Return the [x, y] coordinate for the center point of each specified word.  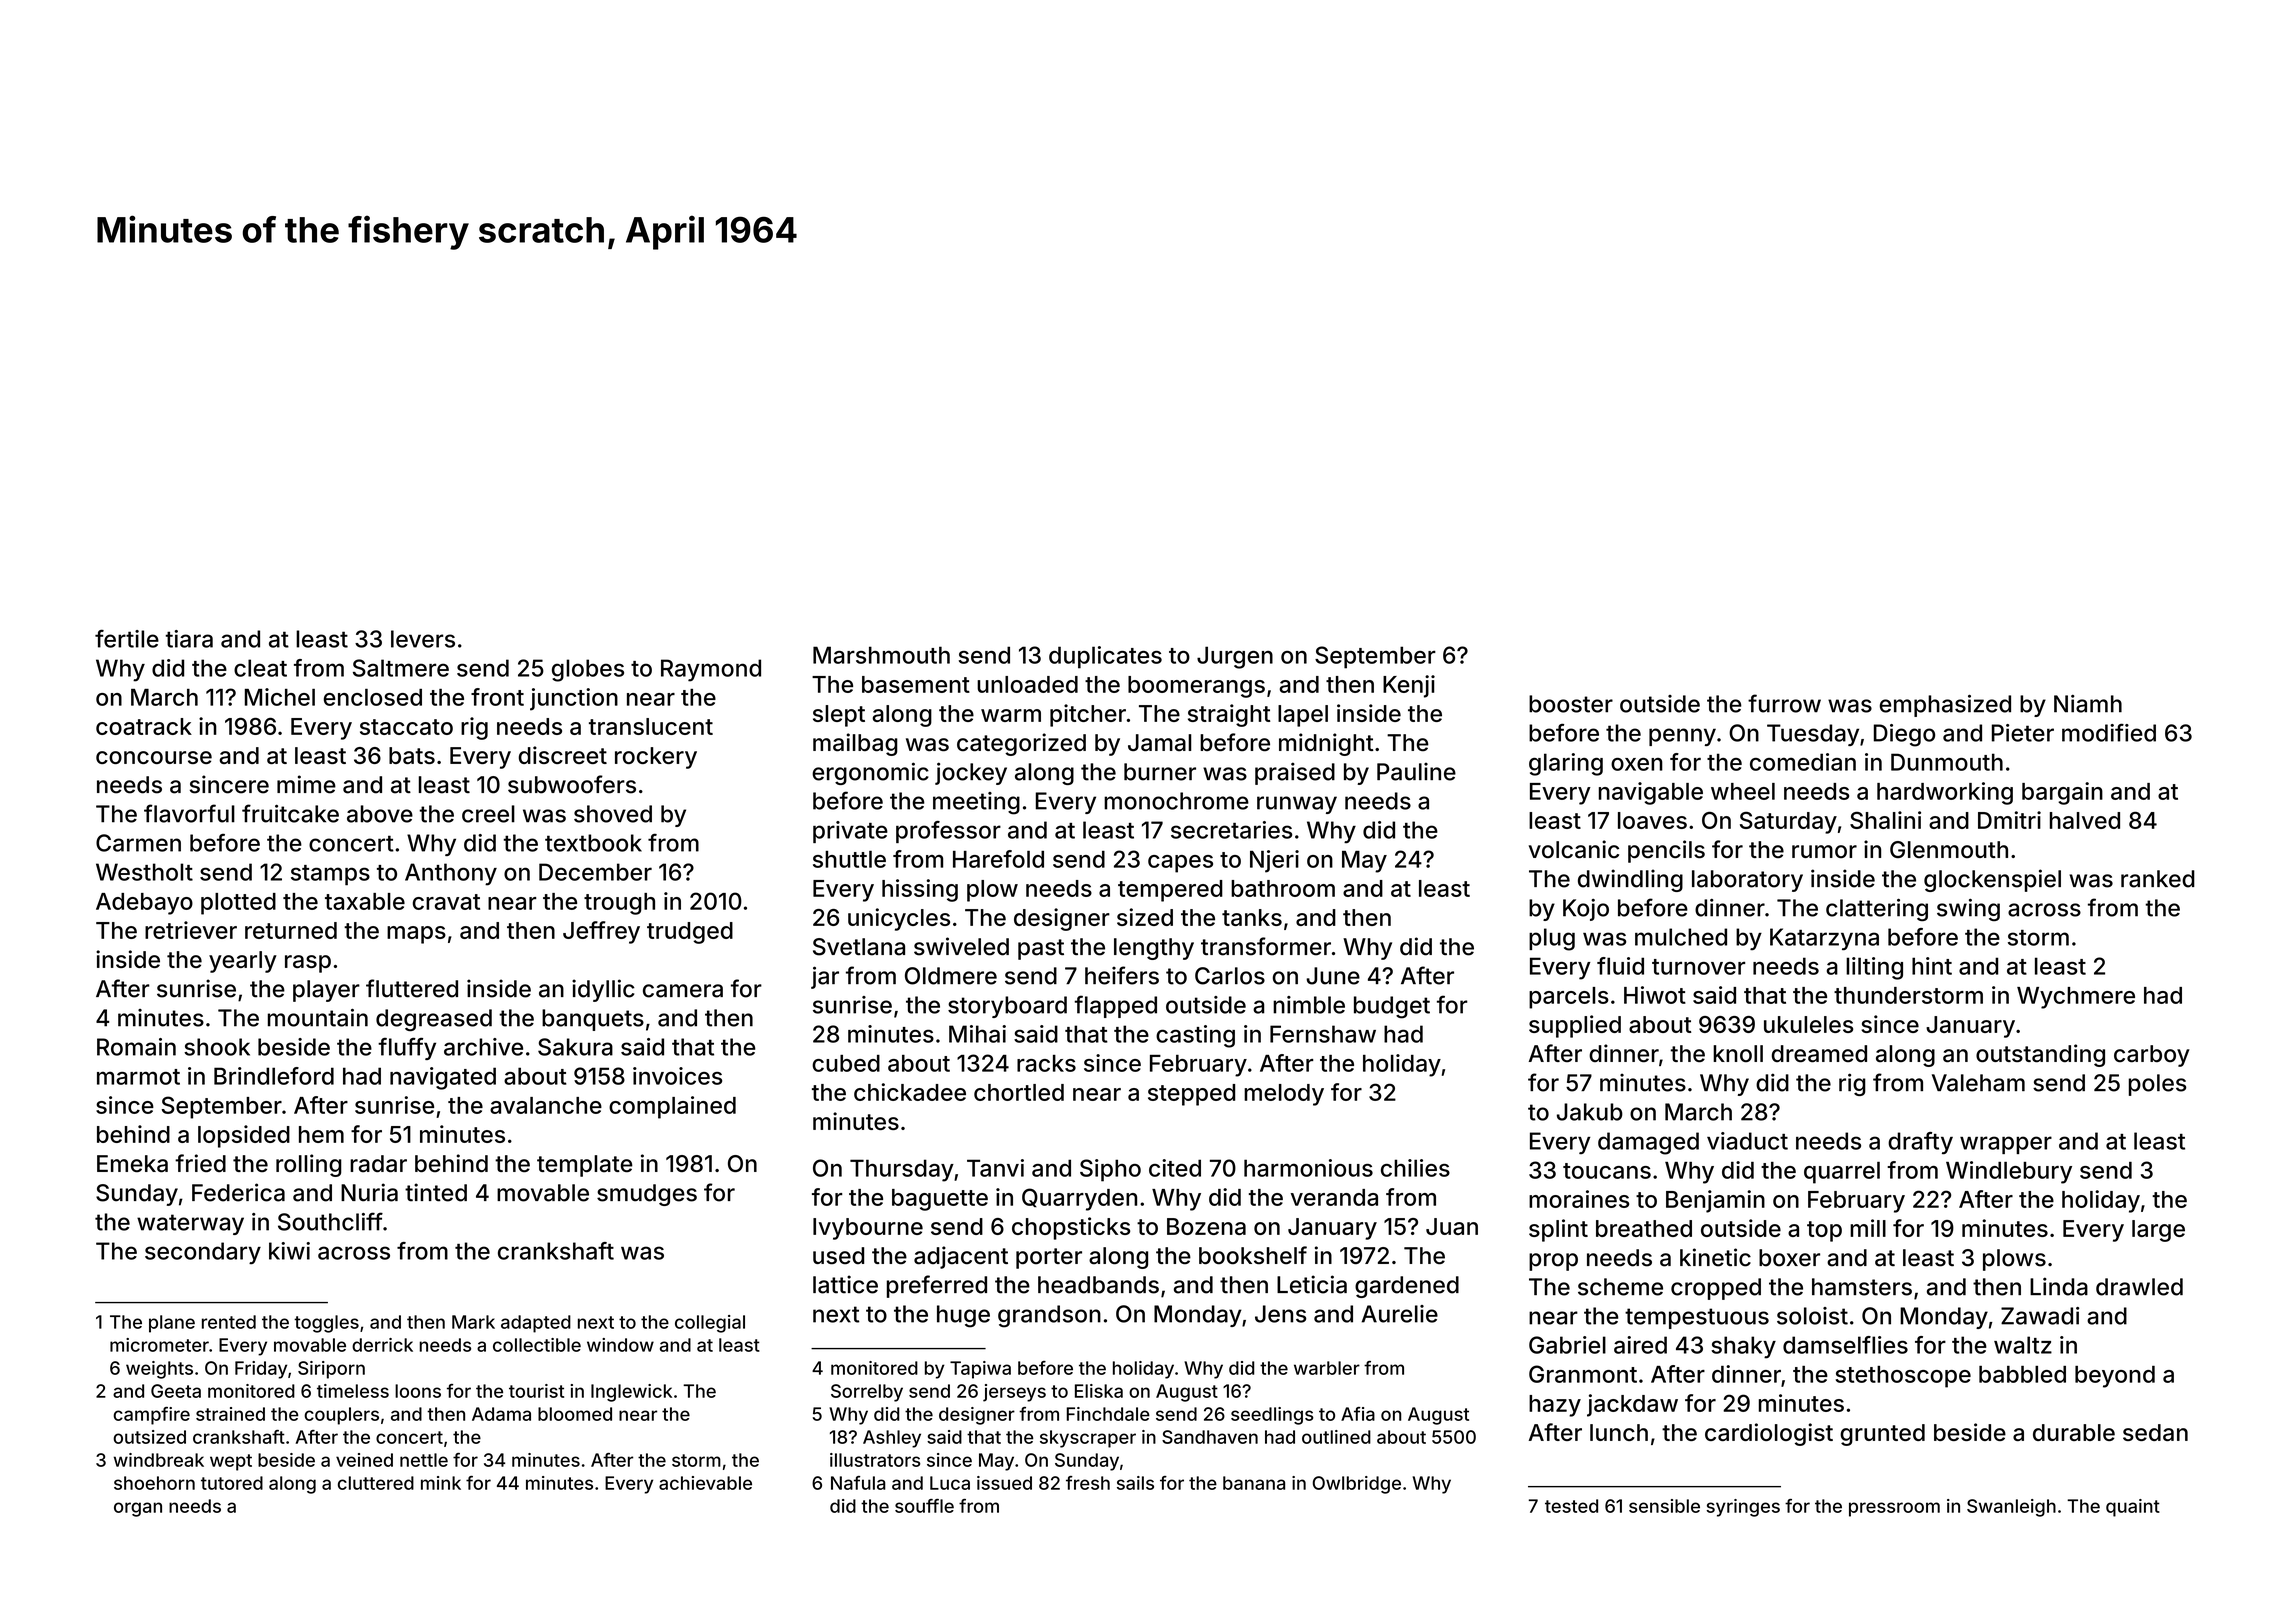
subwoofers [572, 784]
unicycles [899, 919]
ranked [2158, 879]
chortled [1019, 1092]
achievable [705, 1483]
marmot [138, 1077]
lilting [1874, 968]
